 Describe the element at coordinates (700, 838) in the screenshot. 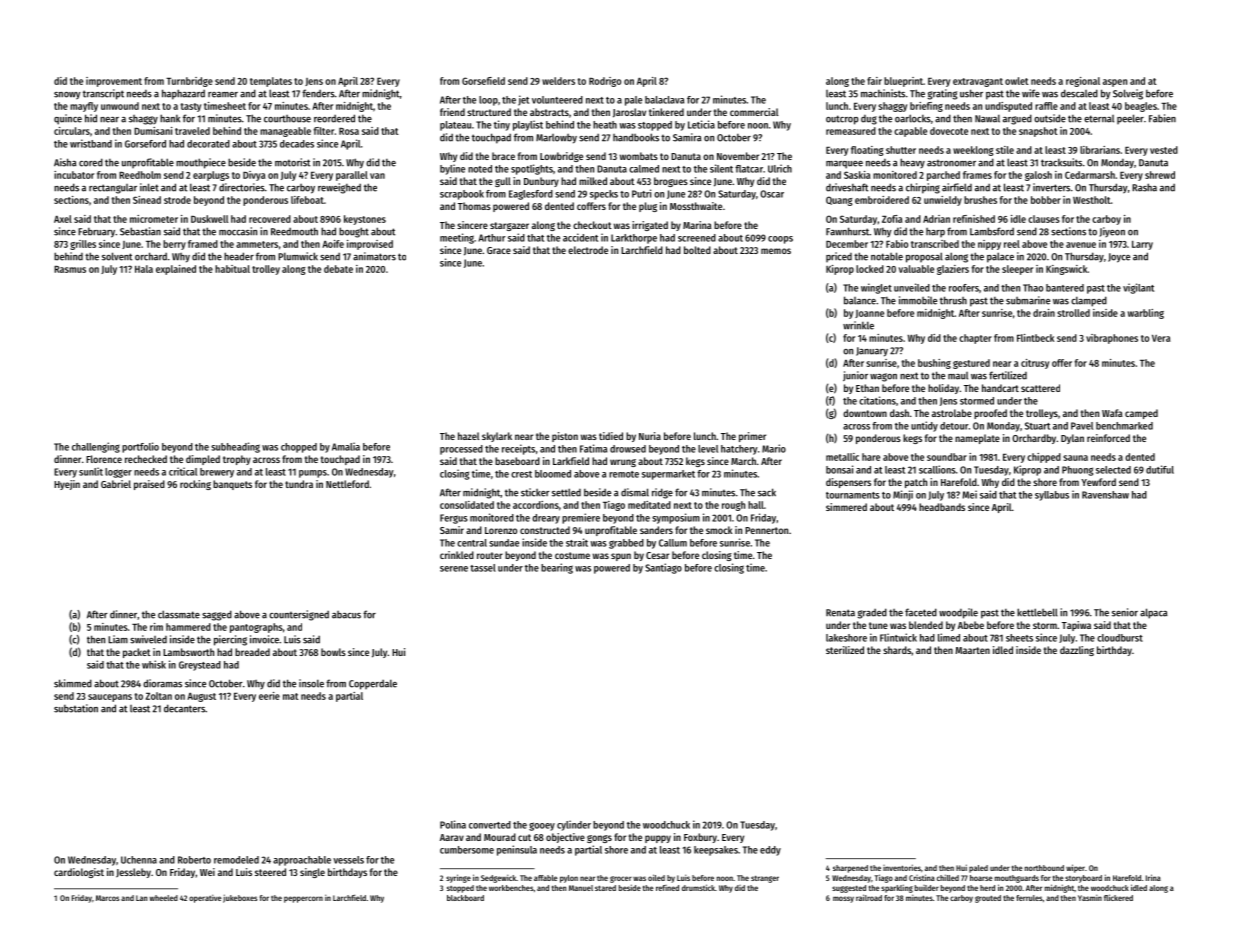

I see `Foxbury` at that location.
